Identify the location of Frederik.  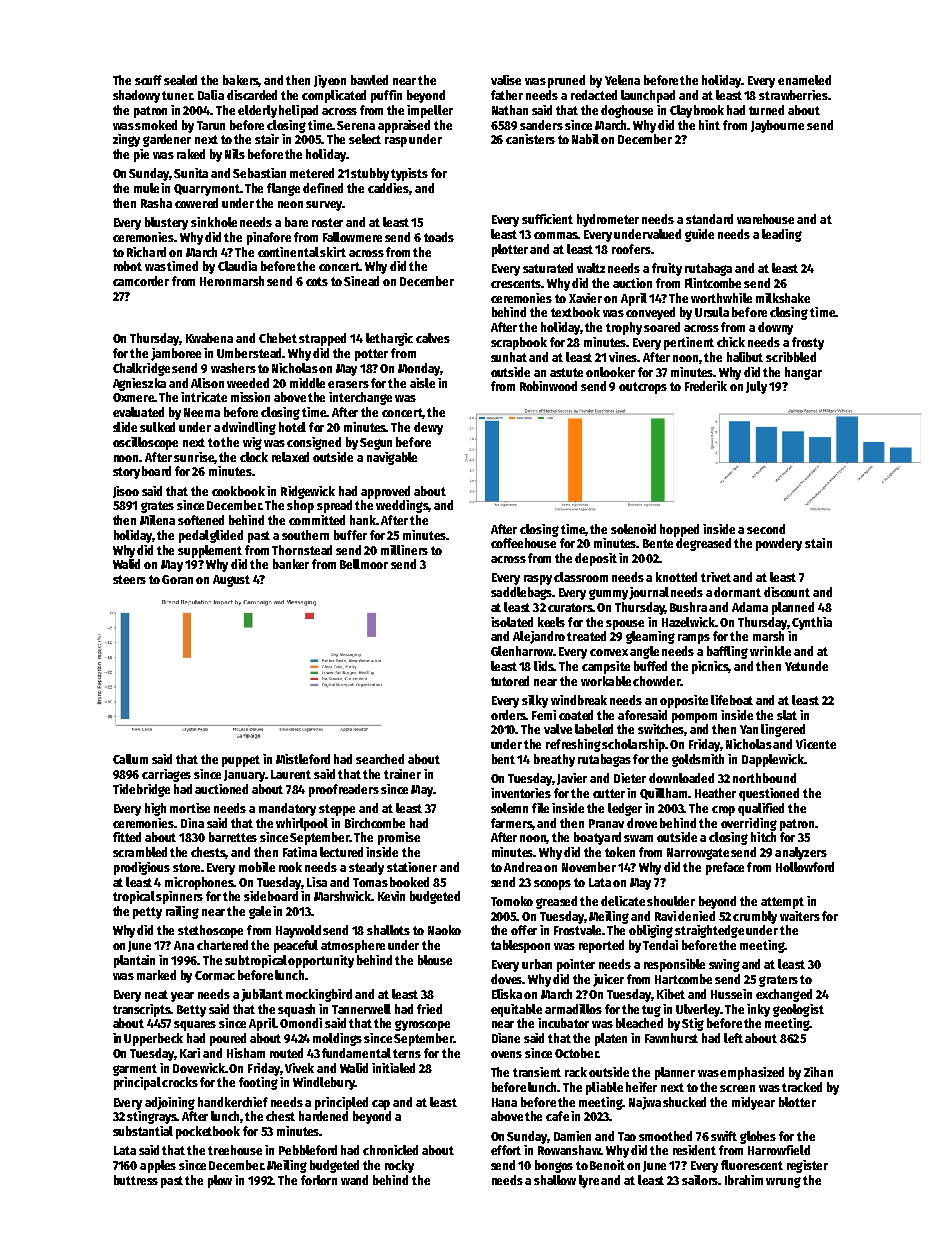
(706, 386).
